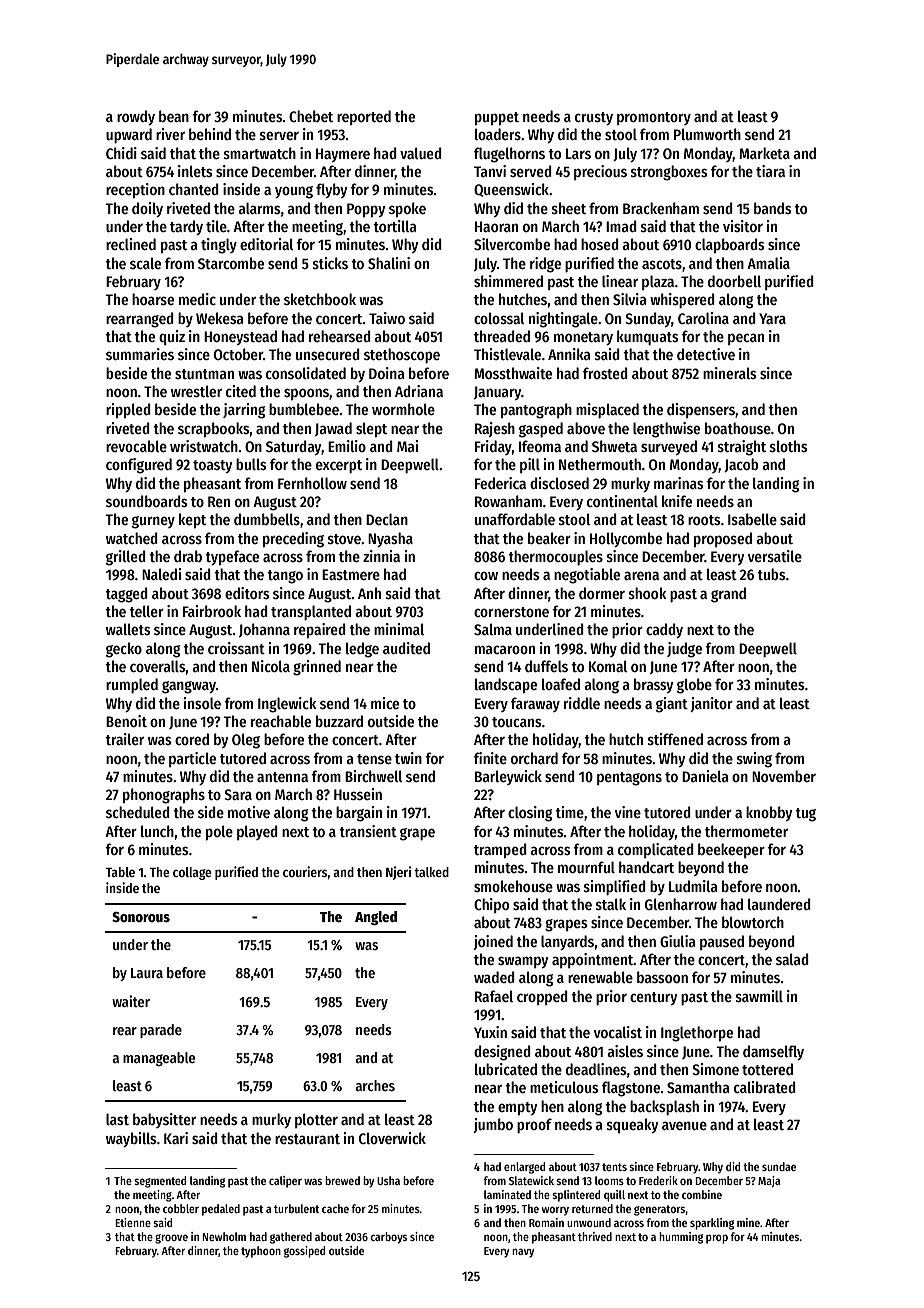  I want to click on colossal, so click(499, 318).
